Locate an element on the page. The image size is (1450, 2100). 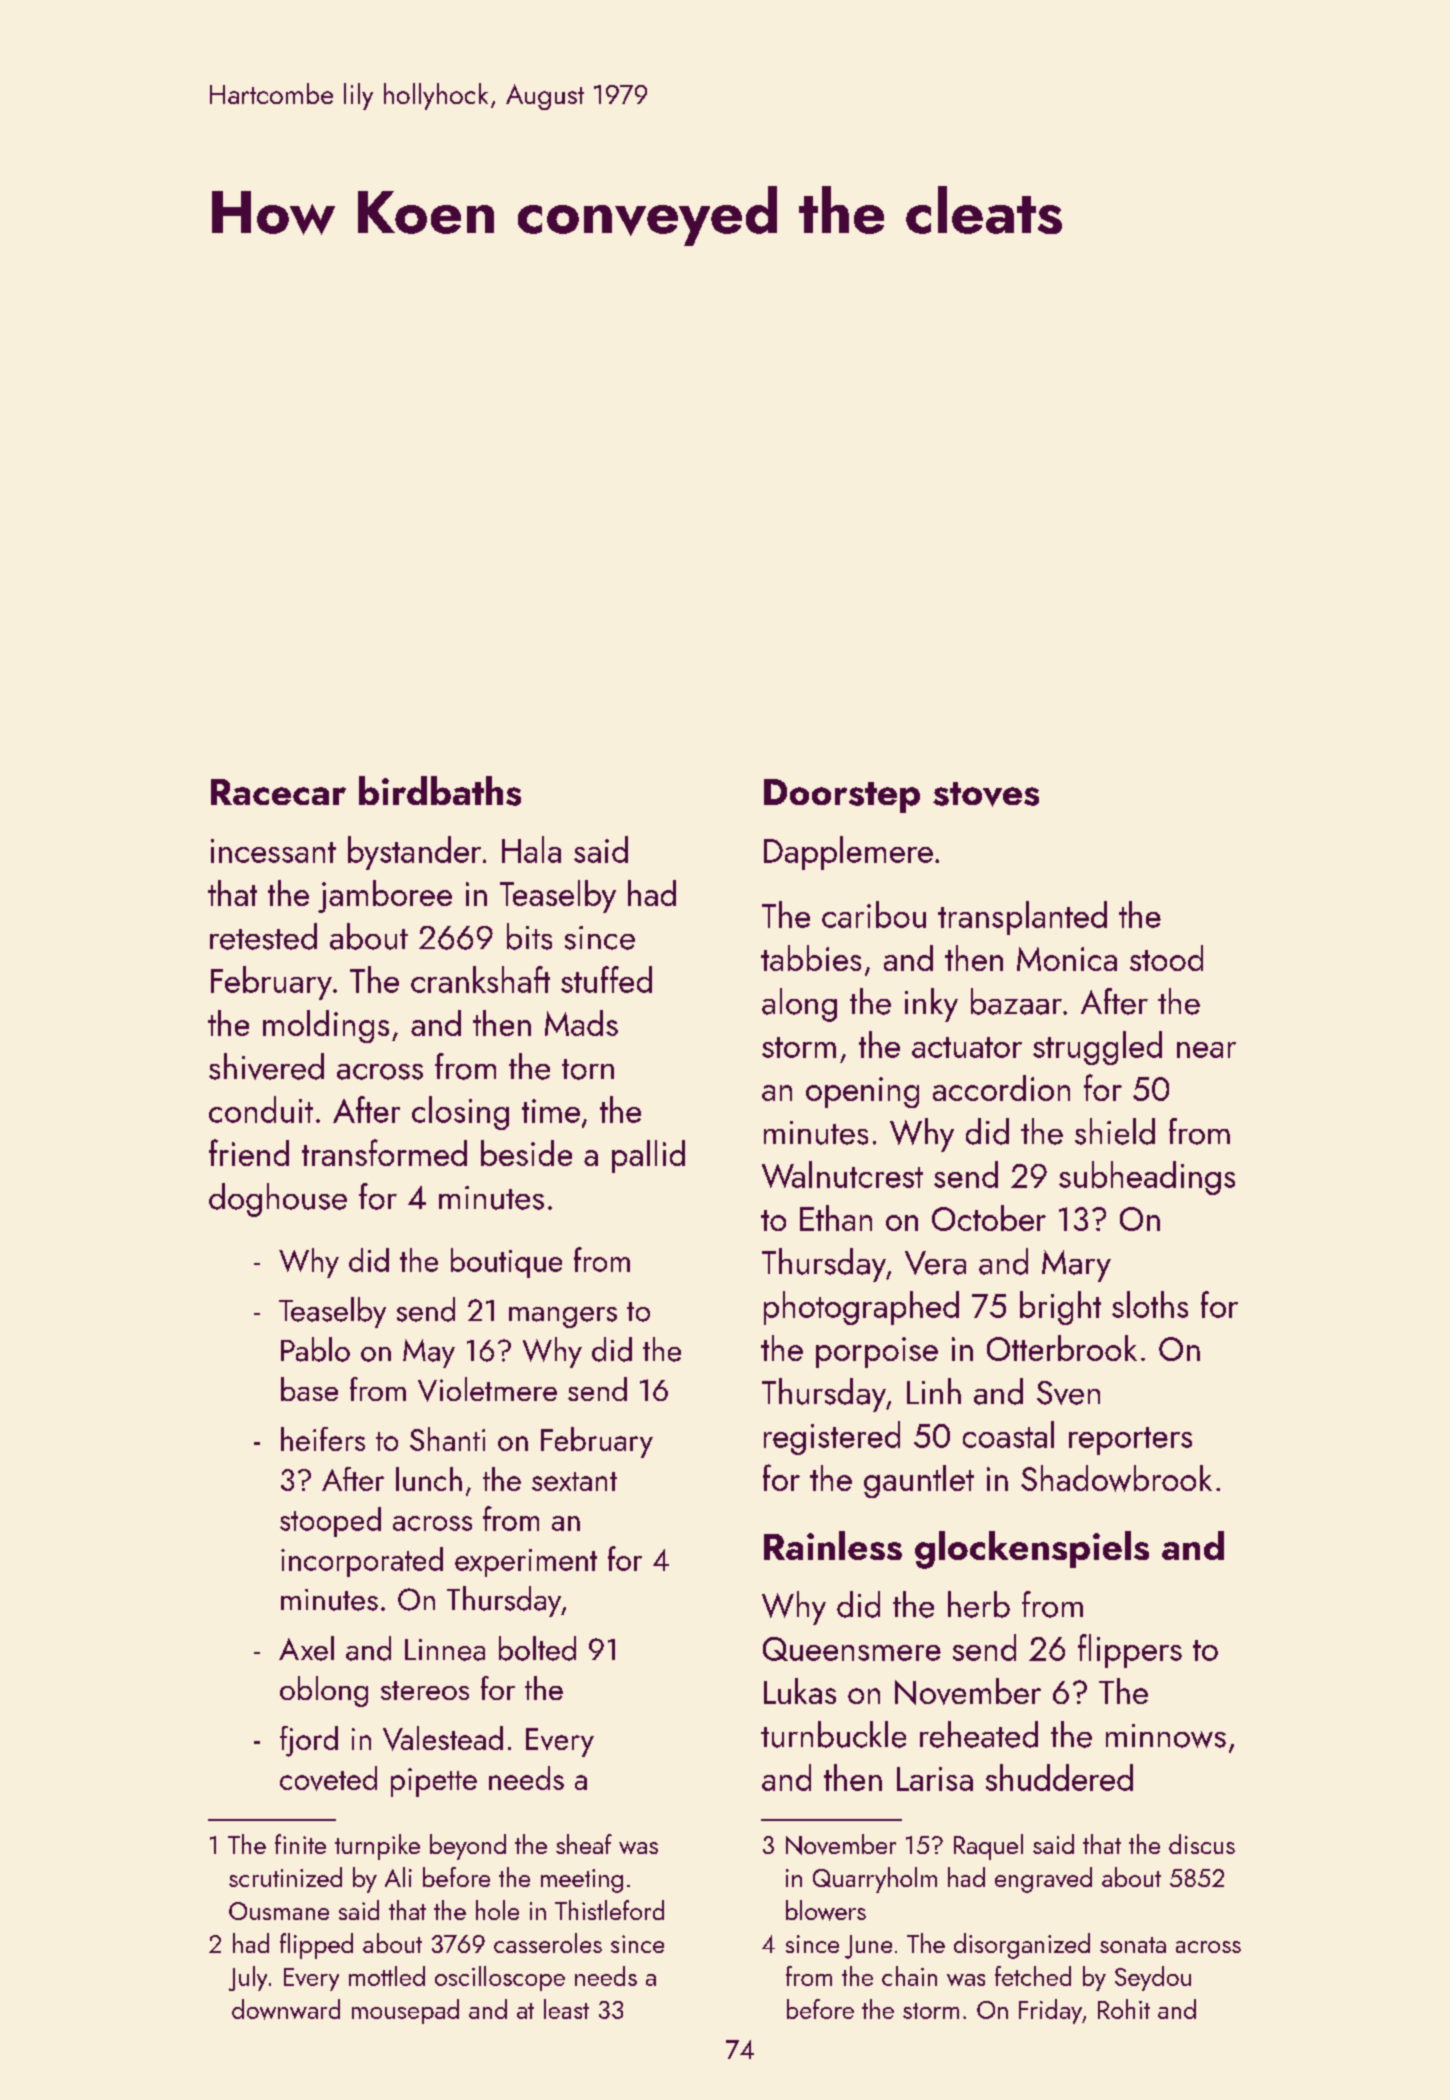
minnows is located at coordinates (1166, 1736).
